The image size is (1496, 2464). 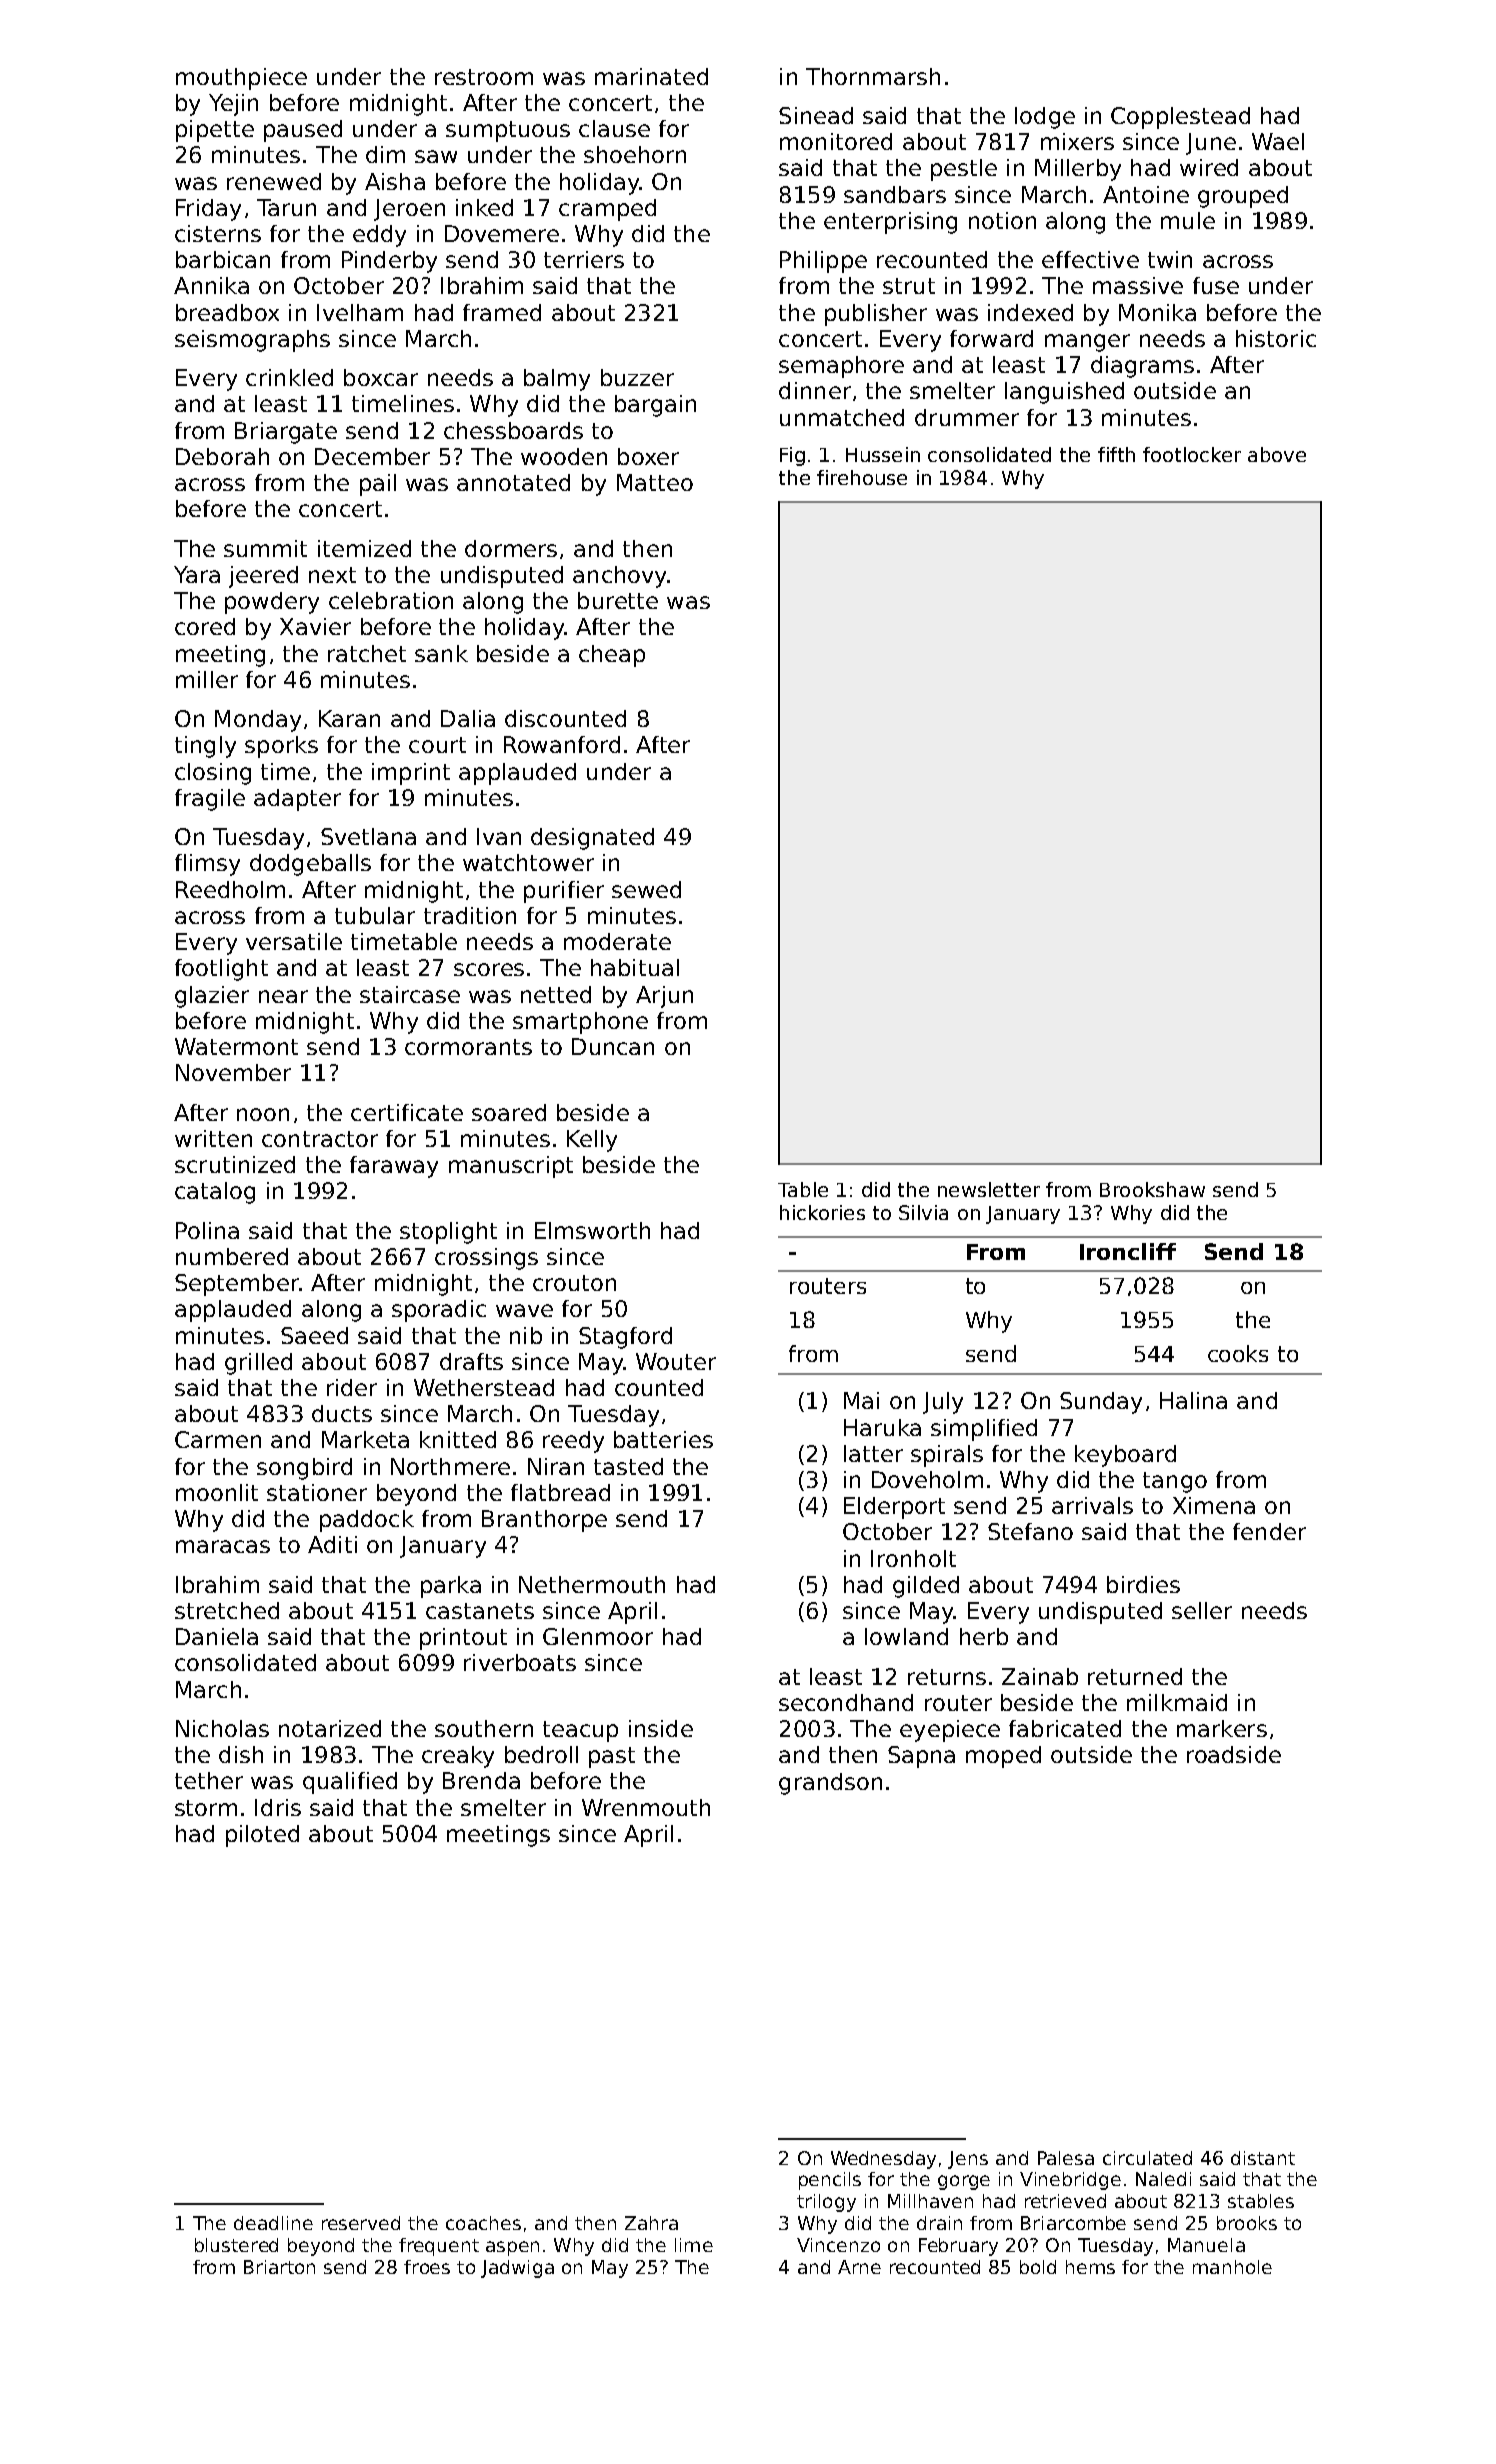 What do you see at coordinates (436, 156) in the image?
I see `saw` at bounding box center [436, 156].
